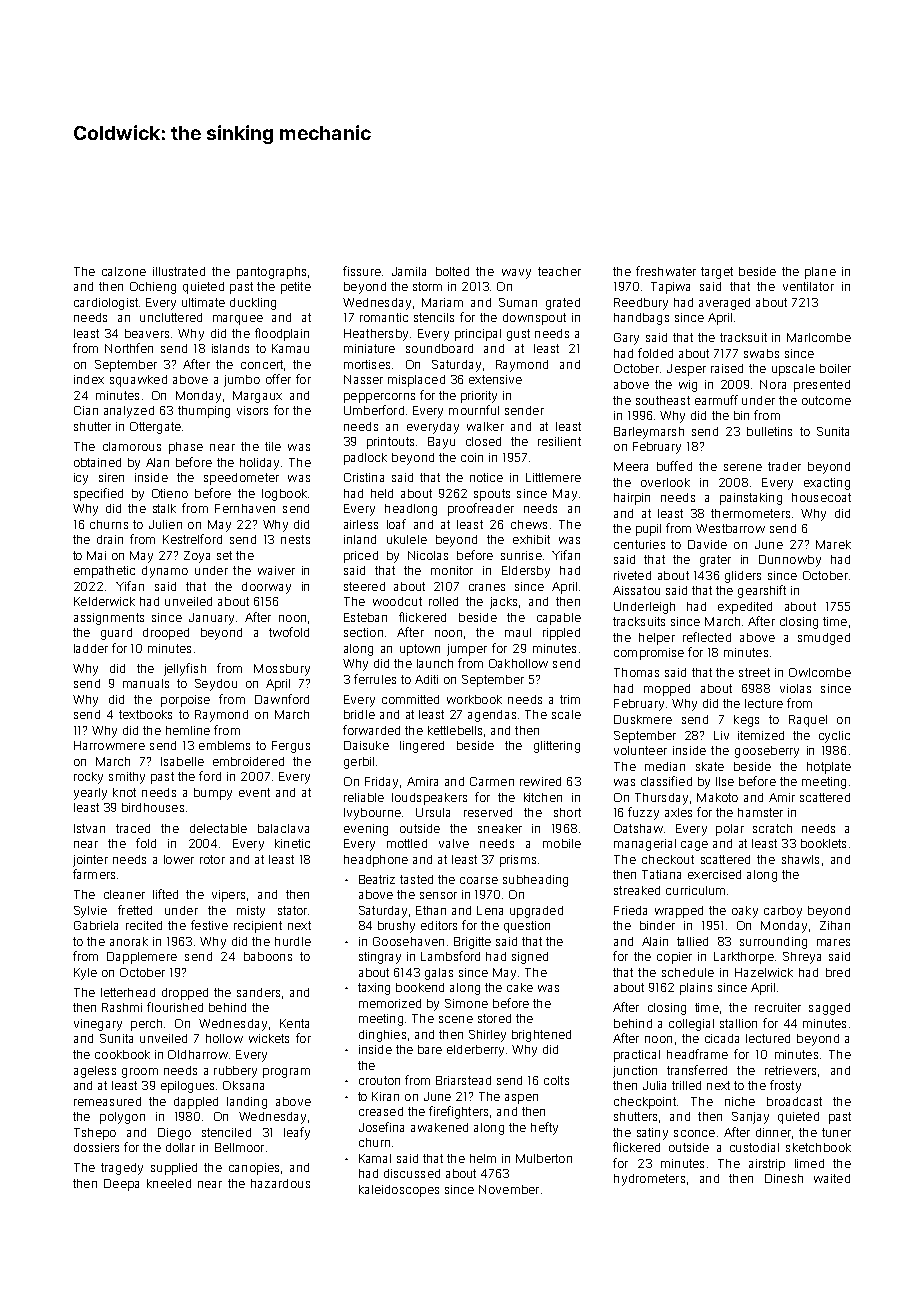  I want to click on kaleidoscopes, so click(399, 1191).
